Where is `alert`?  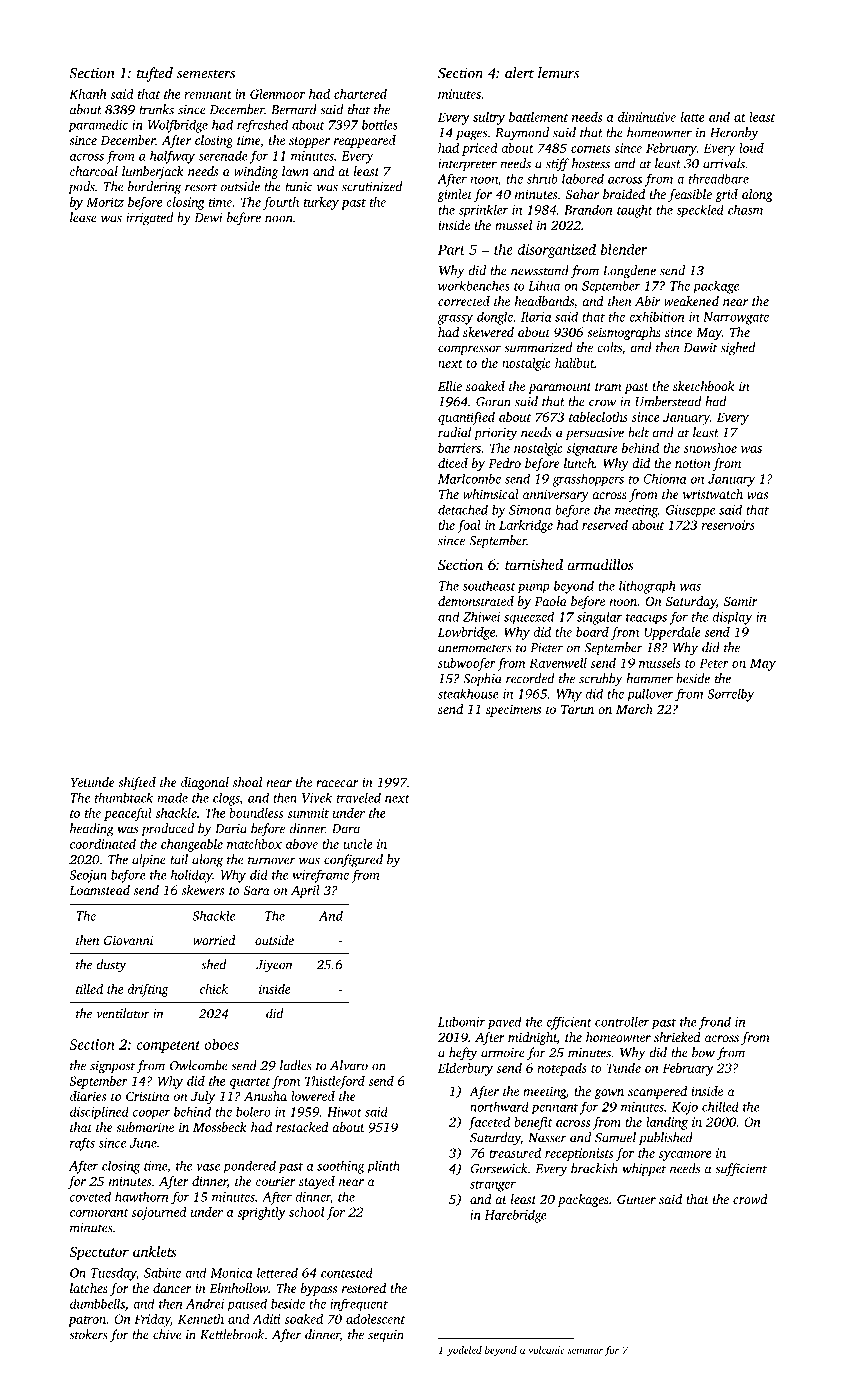 alert is located at coordinates (519, 73).
